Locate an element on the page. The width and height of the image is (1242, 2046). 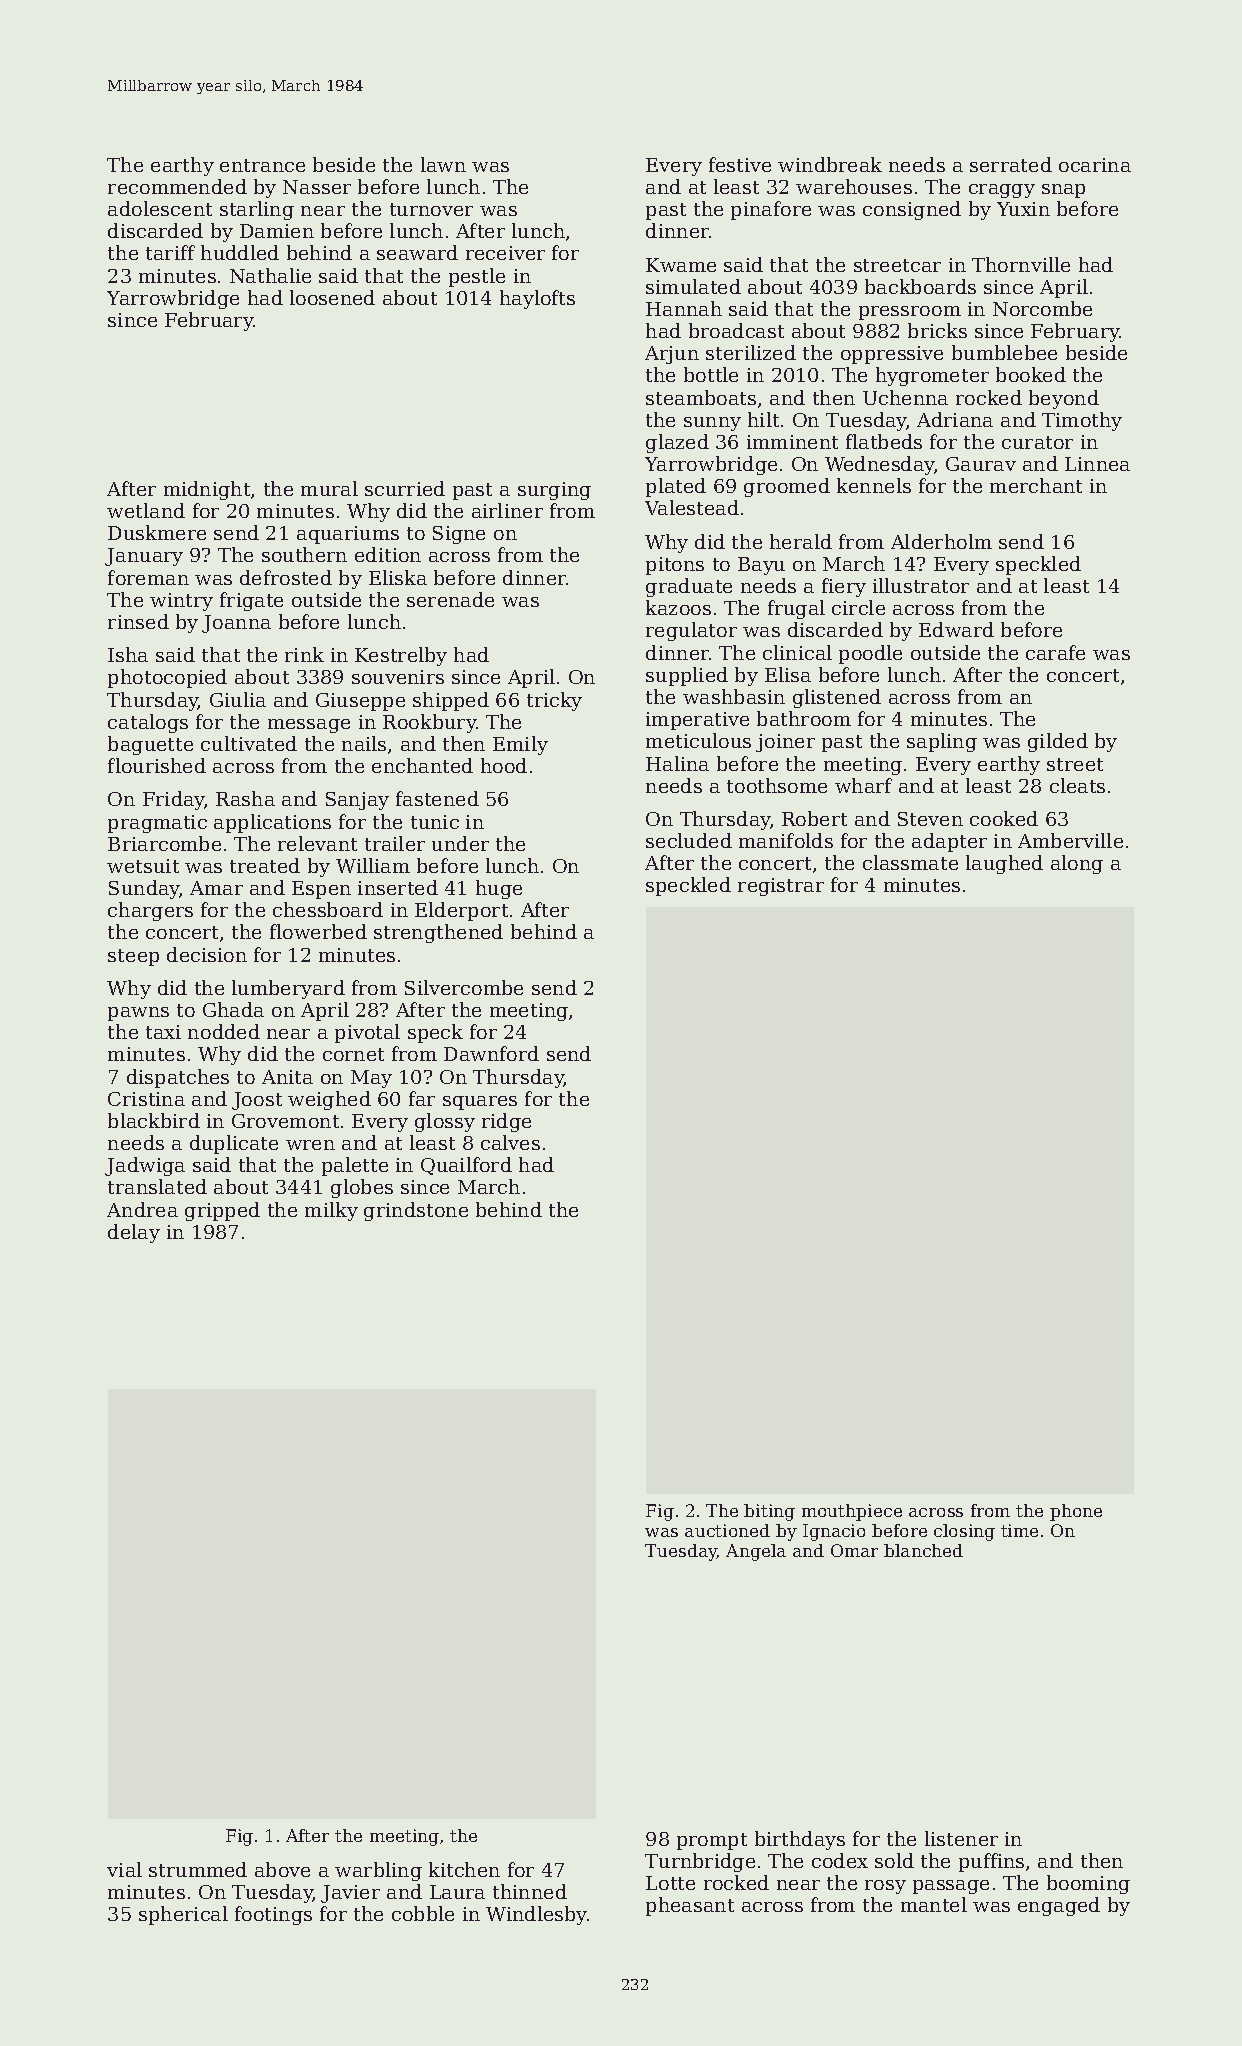
carafe is located at coordinates (1055, 652).
